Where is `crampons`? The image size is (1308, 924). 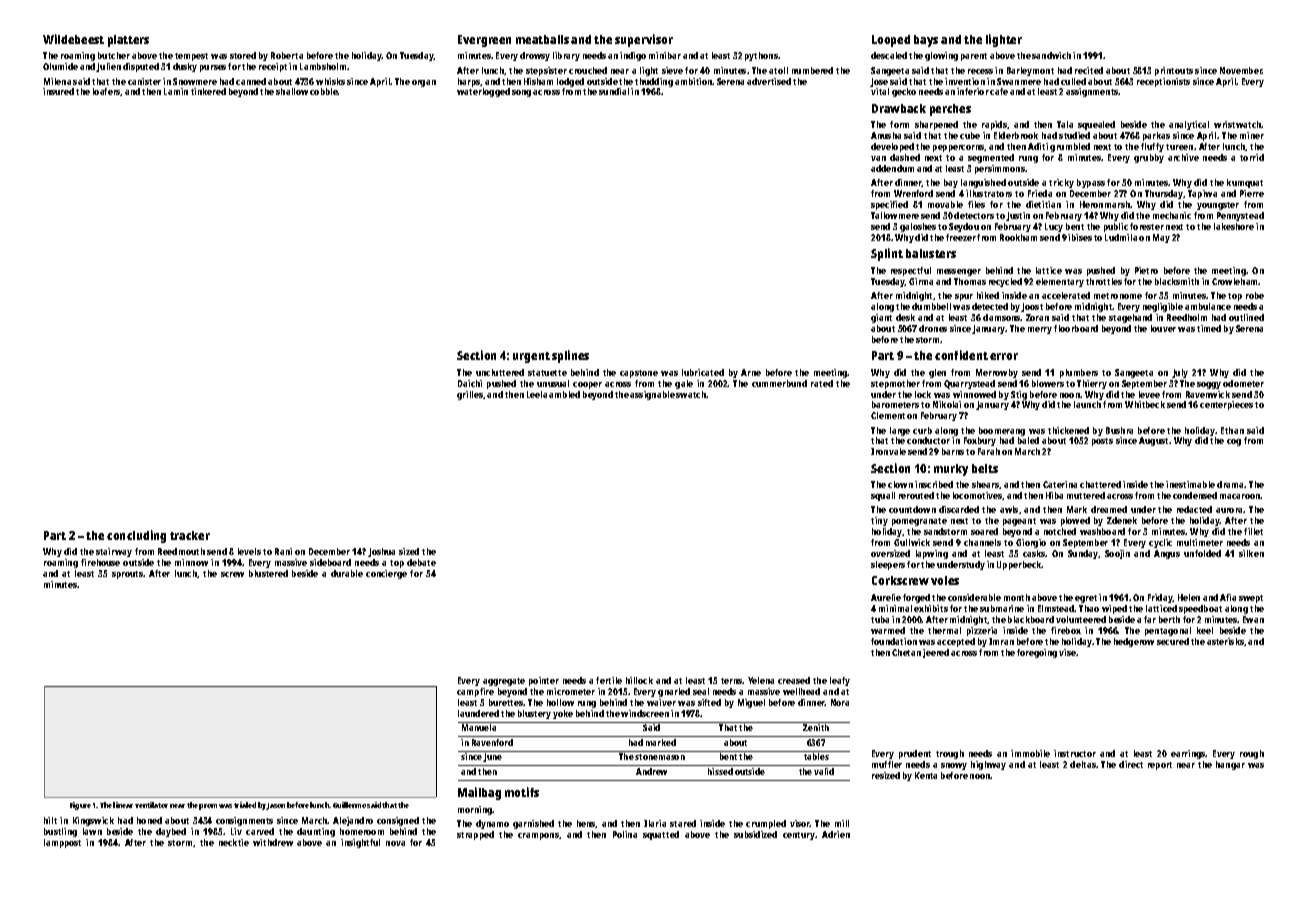
crampons is located at coordinates (538, 836).
